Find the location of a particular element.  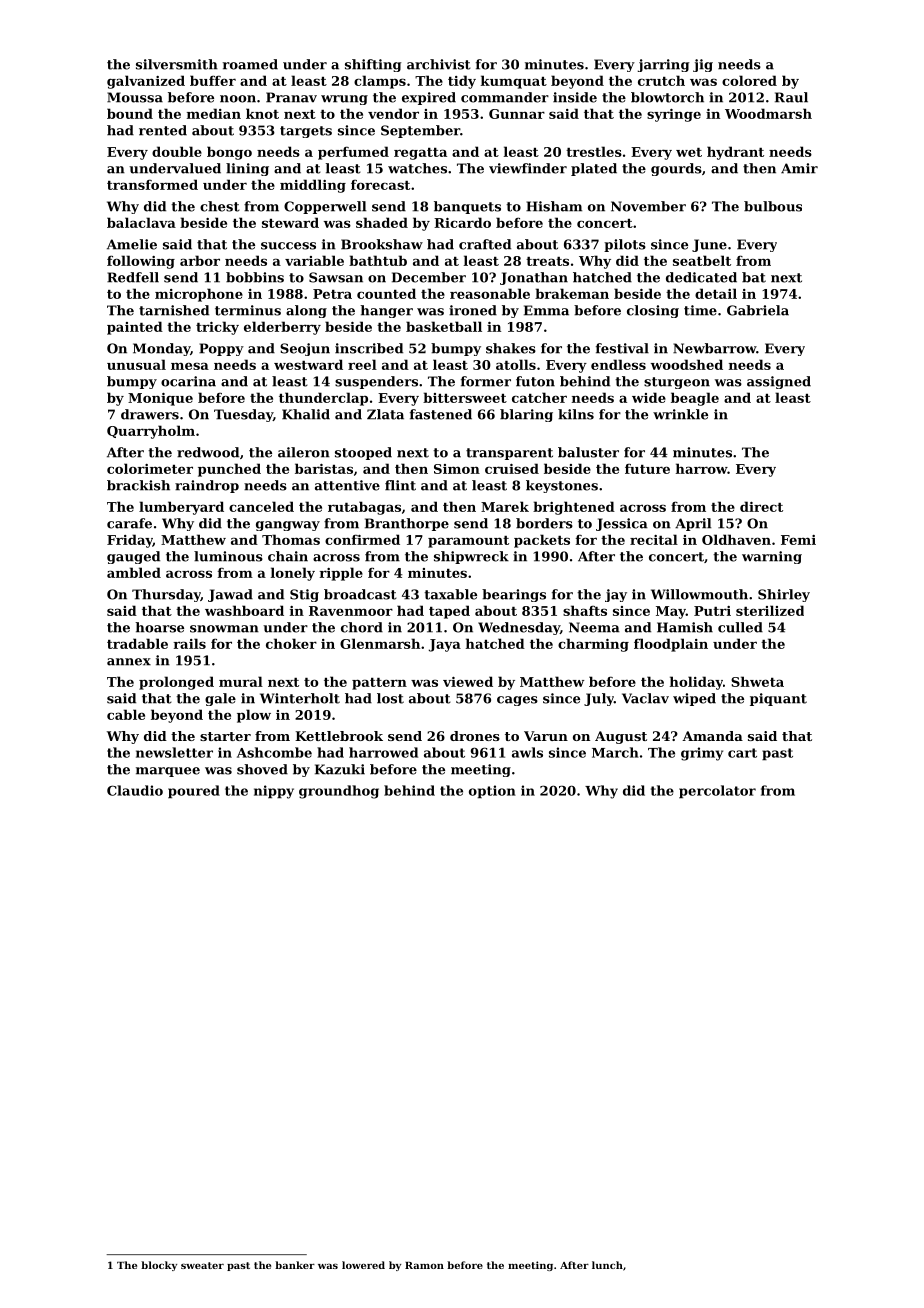

hydrant is located at coordinates (735, 153).
